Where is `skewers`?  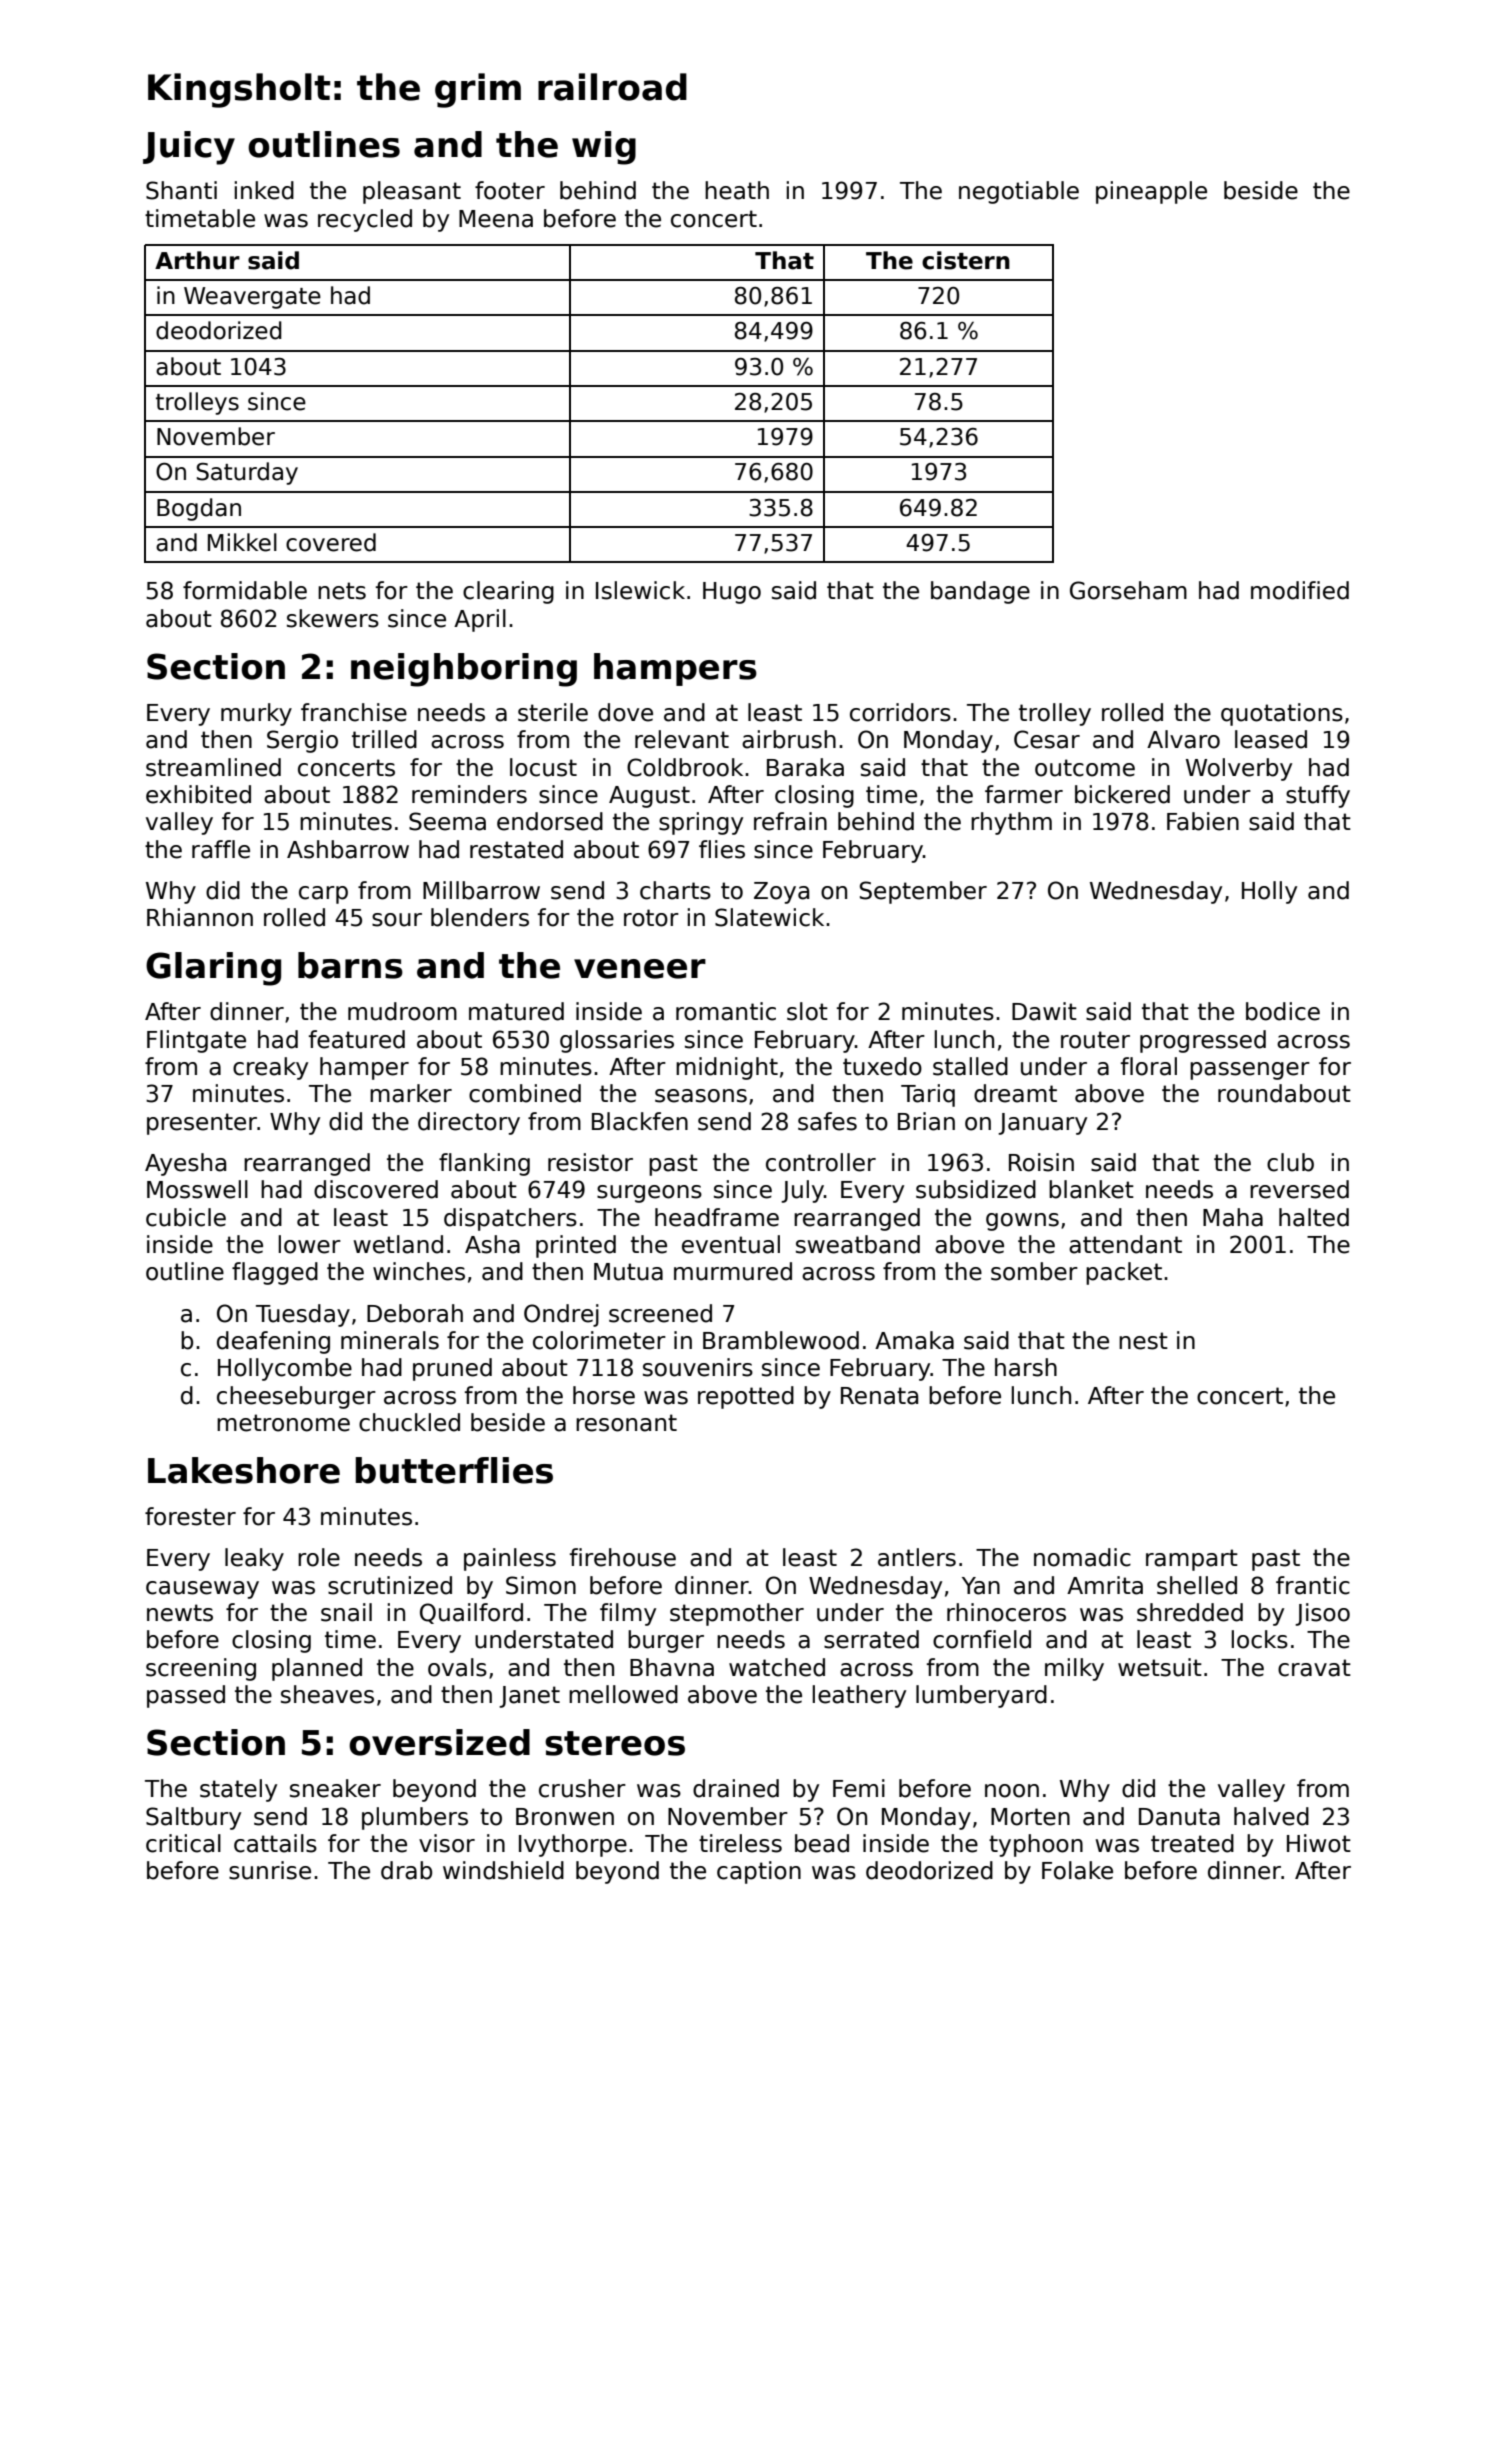
skewers is located at coordinates (333, 618).
